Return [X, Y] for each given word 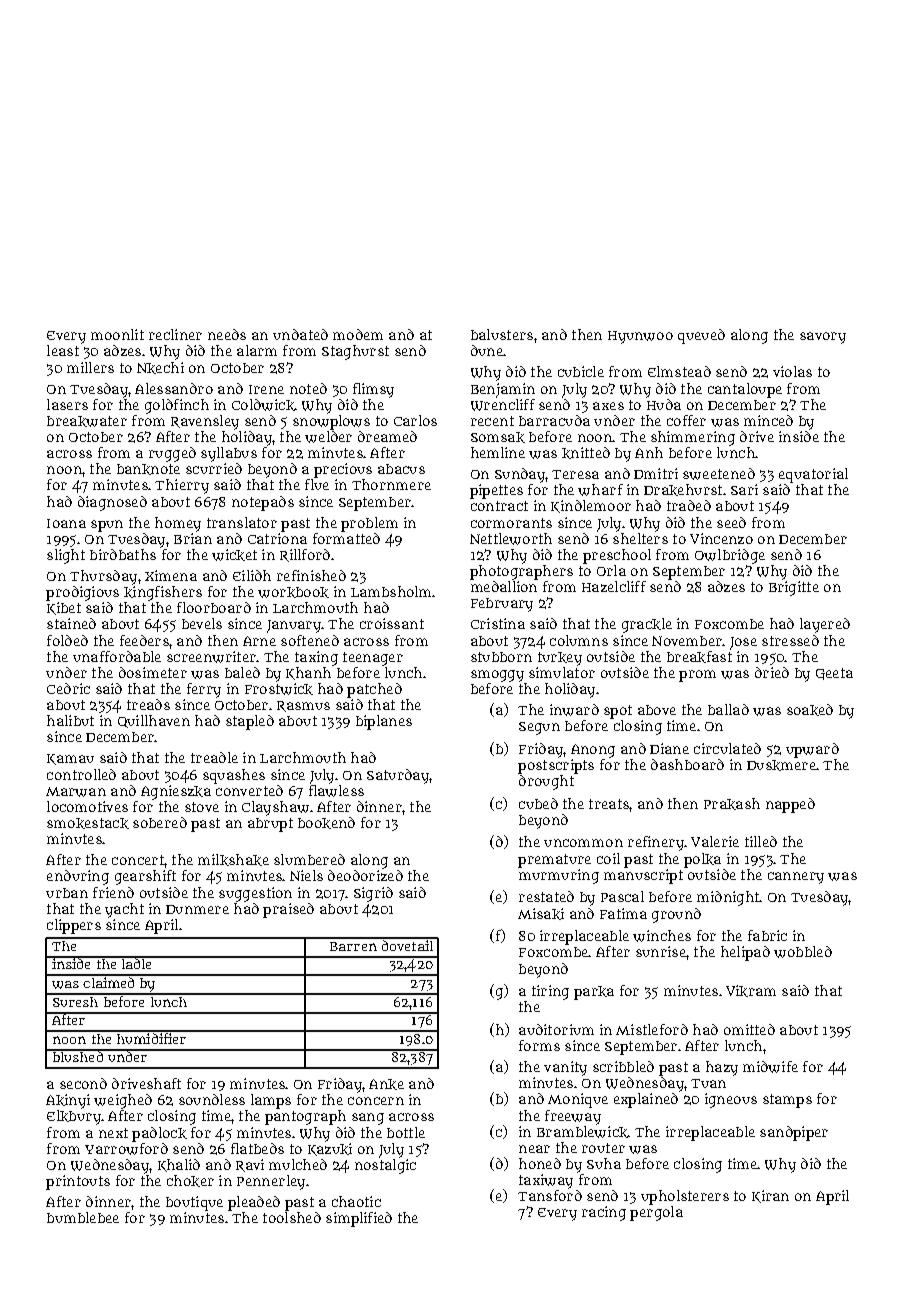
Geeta [834, 674]
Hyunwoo [640, 337]
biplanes [384, 722]
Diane [669, 748]
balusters [502, 334]
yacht [124, 910]
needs [227, 334]
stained [71, 623]
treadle [214, 757]
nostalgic [385, 1166]
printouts [78, 1182]
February [502, 605]
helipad [745, 953]
